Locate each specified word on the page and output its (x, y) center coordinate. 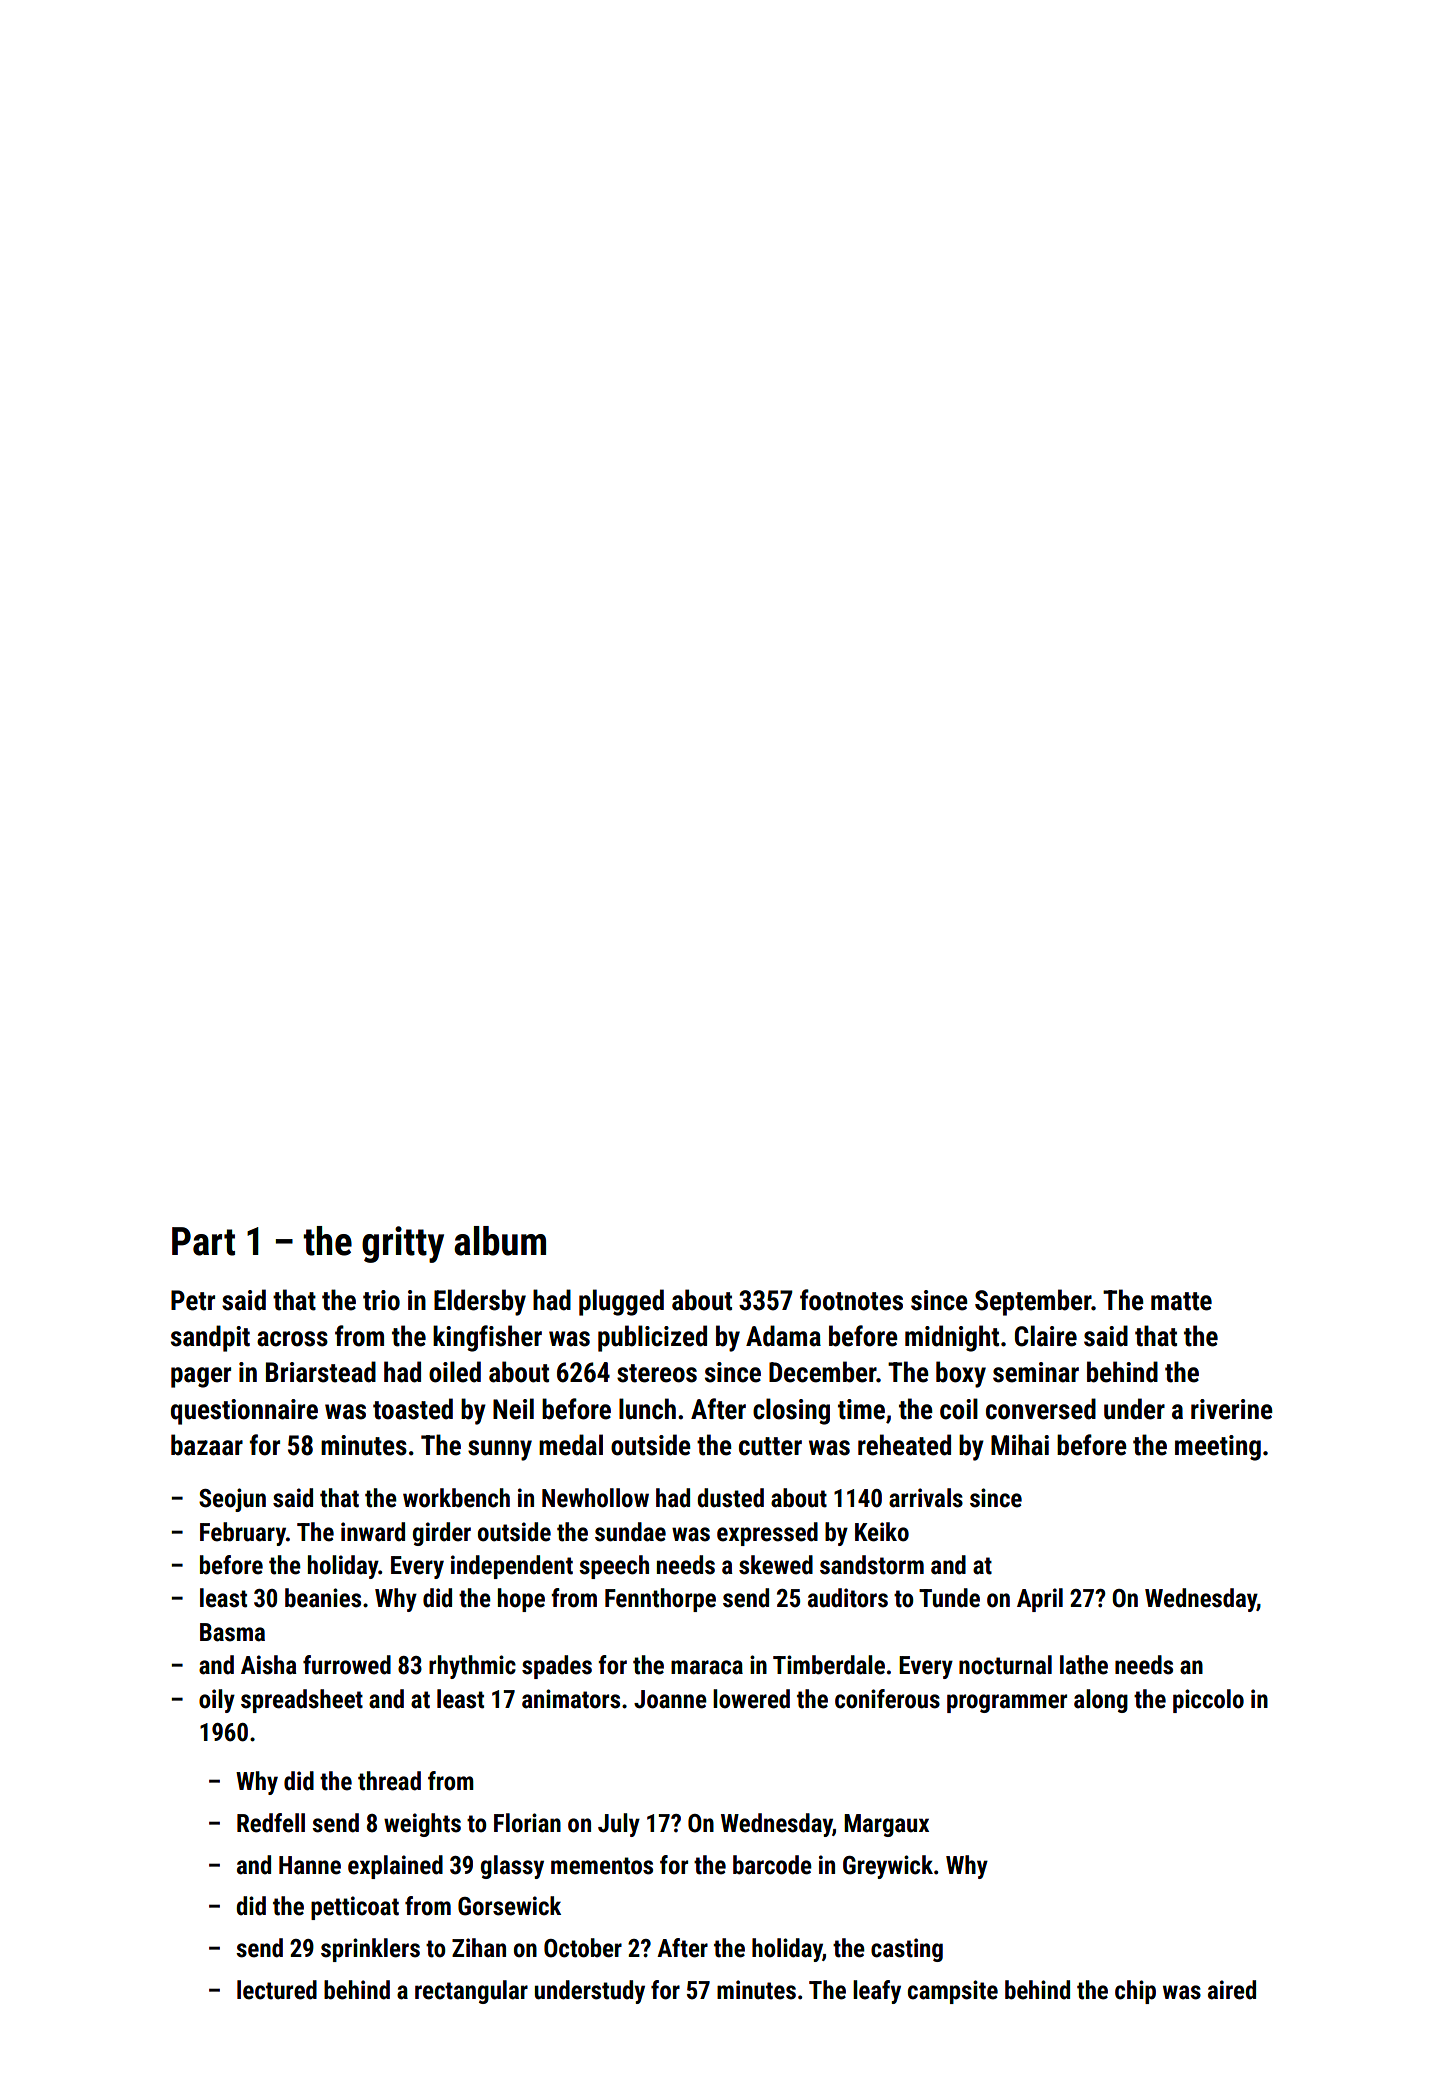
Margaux (886, 1825)
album (500, 1241)
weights (422, 1825)
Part (203, 1241)
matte (1181, 1301)
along (1101, 1701)
